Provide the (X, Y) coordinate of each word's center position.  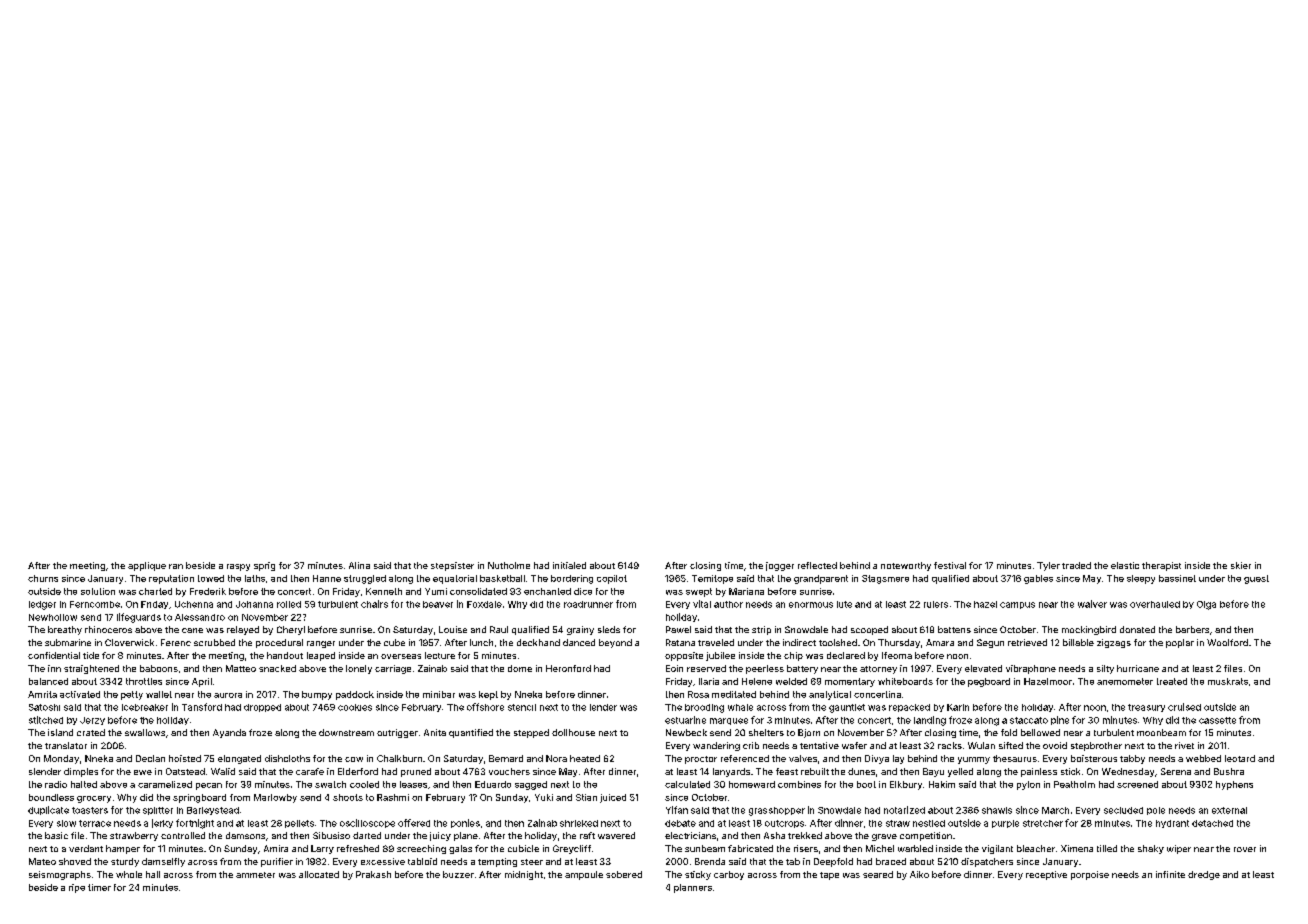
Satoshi (44, 707)
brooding (704, 708)
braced (891, 861)
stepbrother (1096, 746)
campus (1017, 605)
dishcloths (287, 758)
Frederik (208, 591)
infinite (1170, 874)
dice (583, 591)
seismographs (60, 875)
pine (1060, 720)
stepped (531, 733)
